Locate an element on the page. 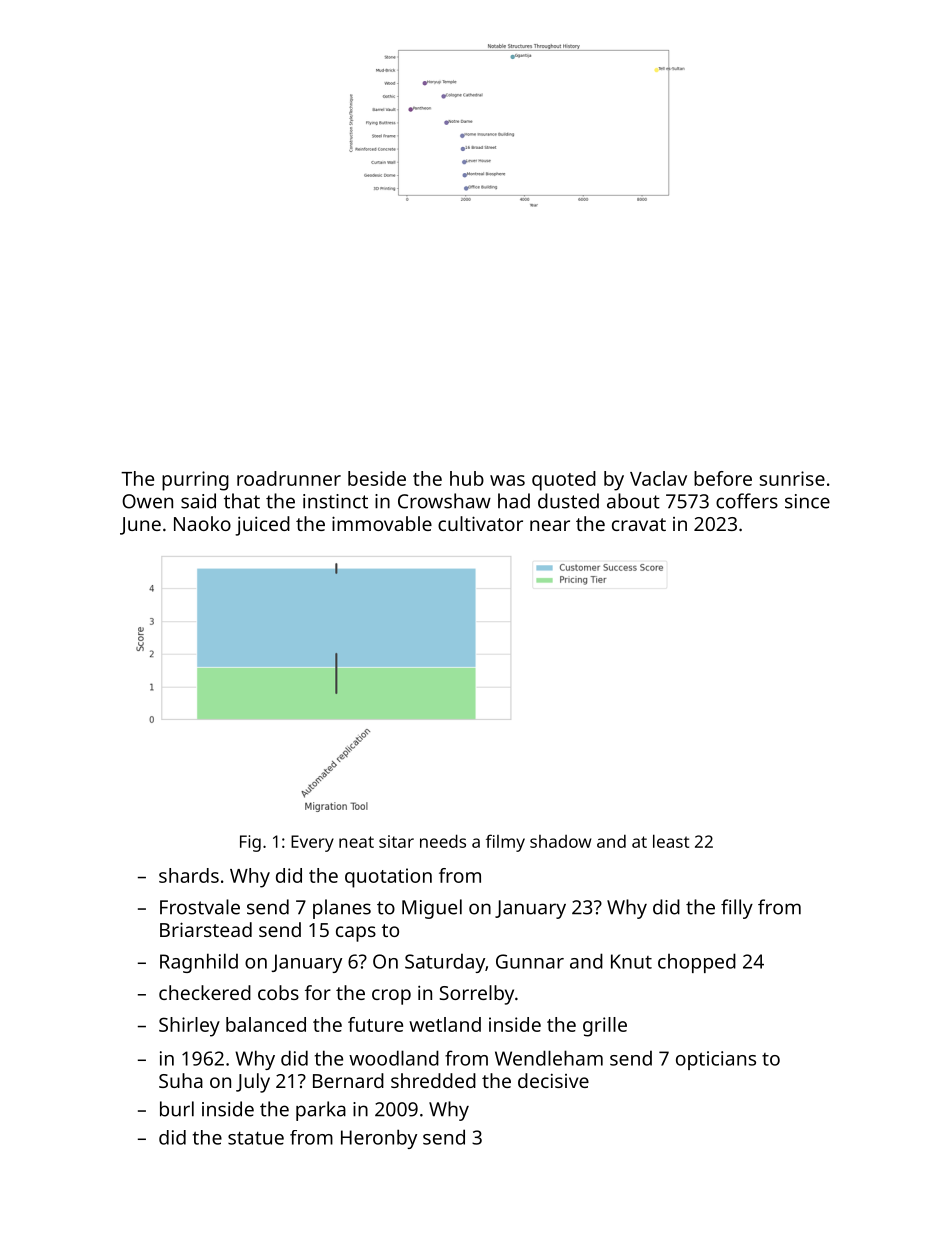  juiced is located at coordinates (262, 526).
